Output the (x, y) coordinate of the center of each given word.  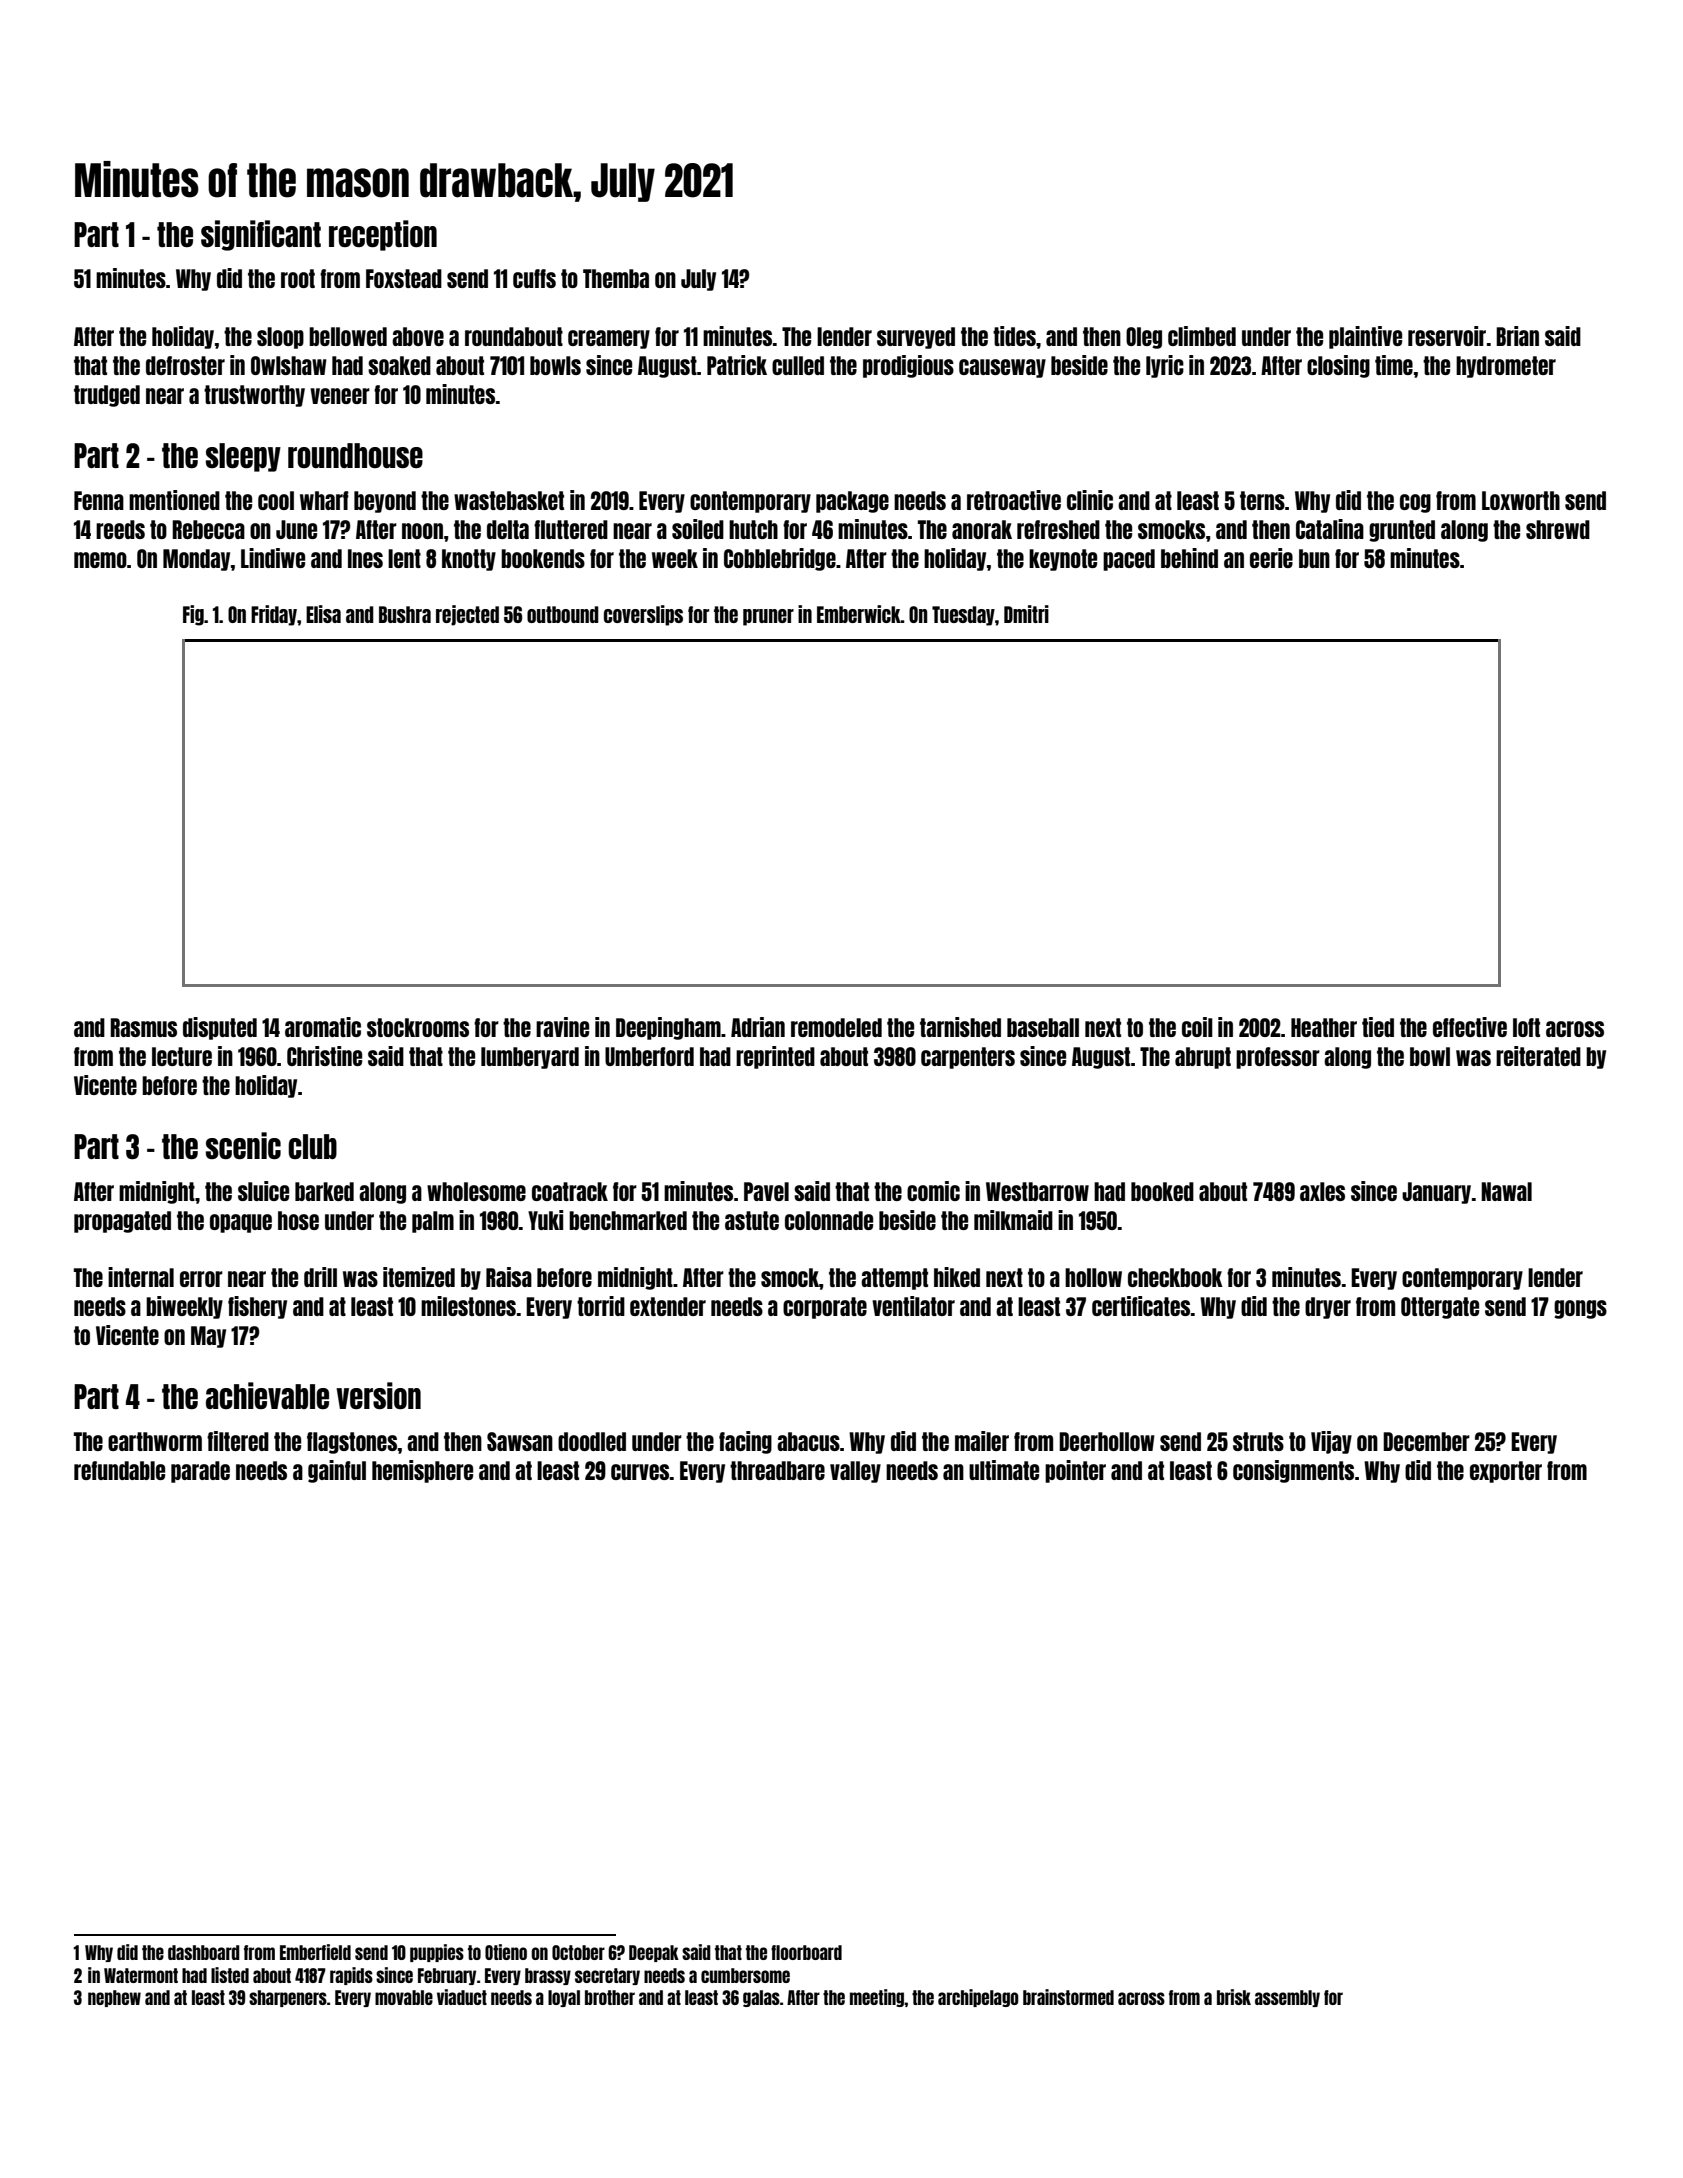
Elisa (323, 614)
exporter (1506, 1472)
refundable (119, 1470)
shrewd (1558, 529)
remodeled (836, 1027)
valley (855, 1472)
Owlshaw (289, 365)
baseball (1043, 1027)
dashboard (204, 1952)
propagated (122, 1222)
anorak (982, 529)
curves (640, 1472)
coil (1197, 1027)
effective (1470, 1027)
